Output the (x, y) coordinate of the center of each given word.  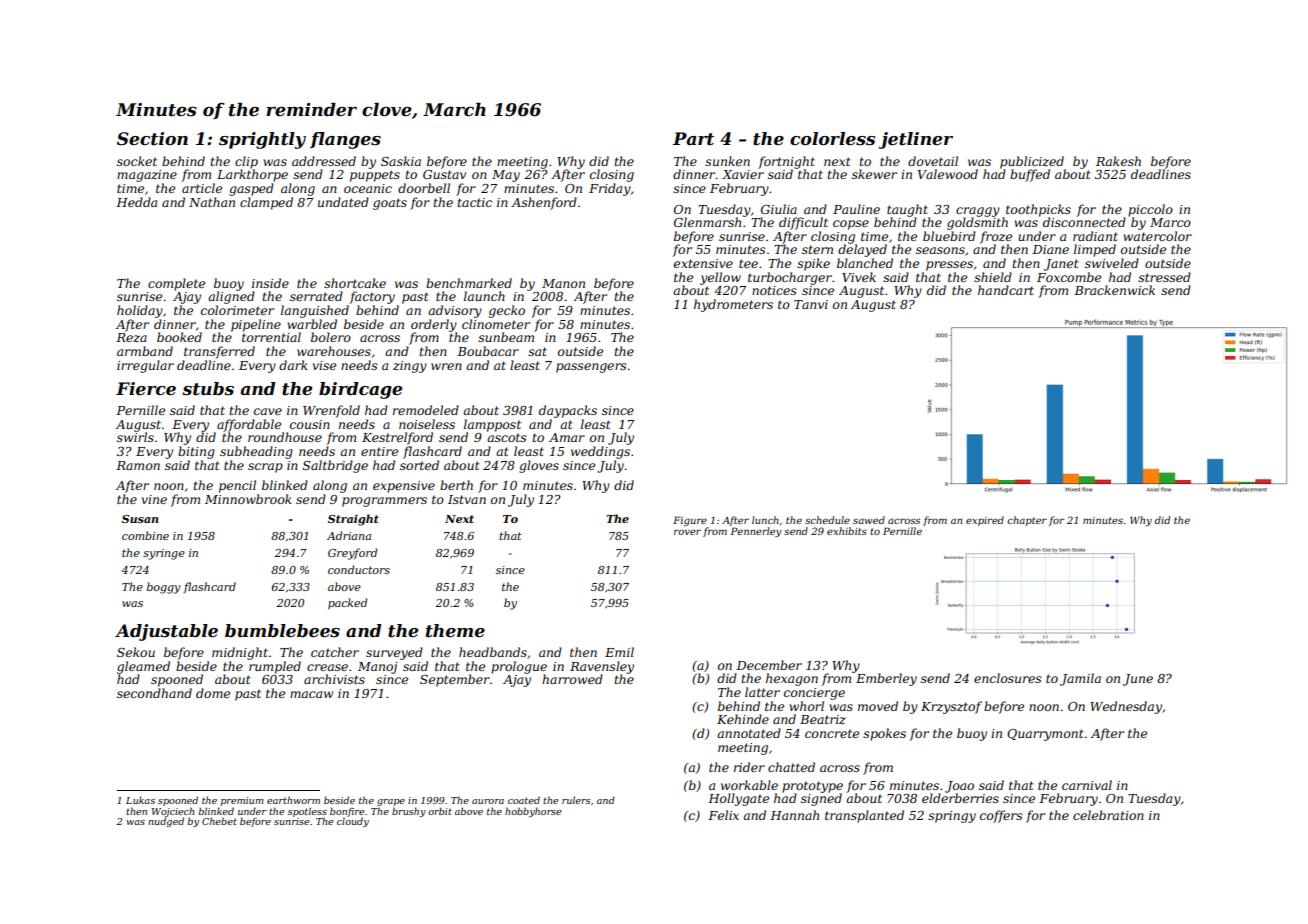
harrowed (572, 679)
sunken (727, 161)
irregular (145, 366)
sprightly (262, 140)
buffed (1030, 175)
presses (949, 266)
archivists (334, 679)
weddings (600, 452)
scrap (265, 468)
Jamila (1080, 679)
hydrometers (733, 305)
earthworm (293, 800)
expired (985, 521)
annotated (749, 733)
